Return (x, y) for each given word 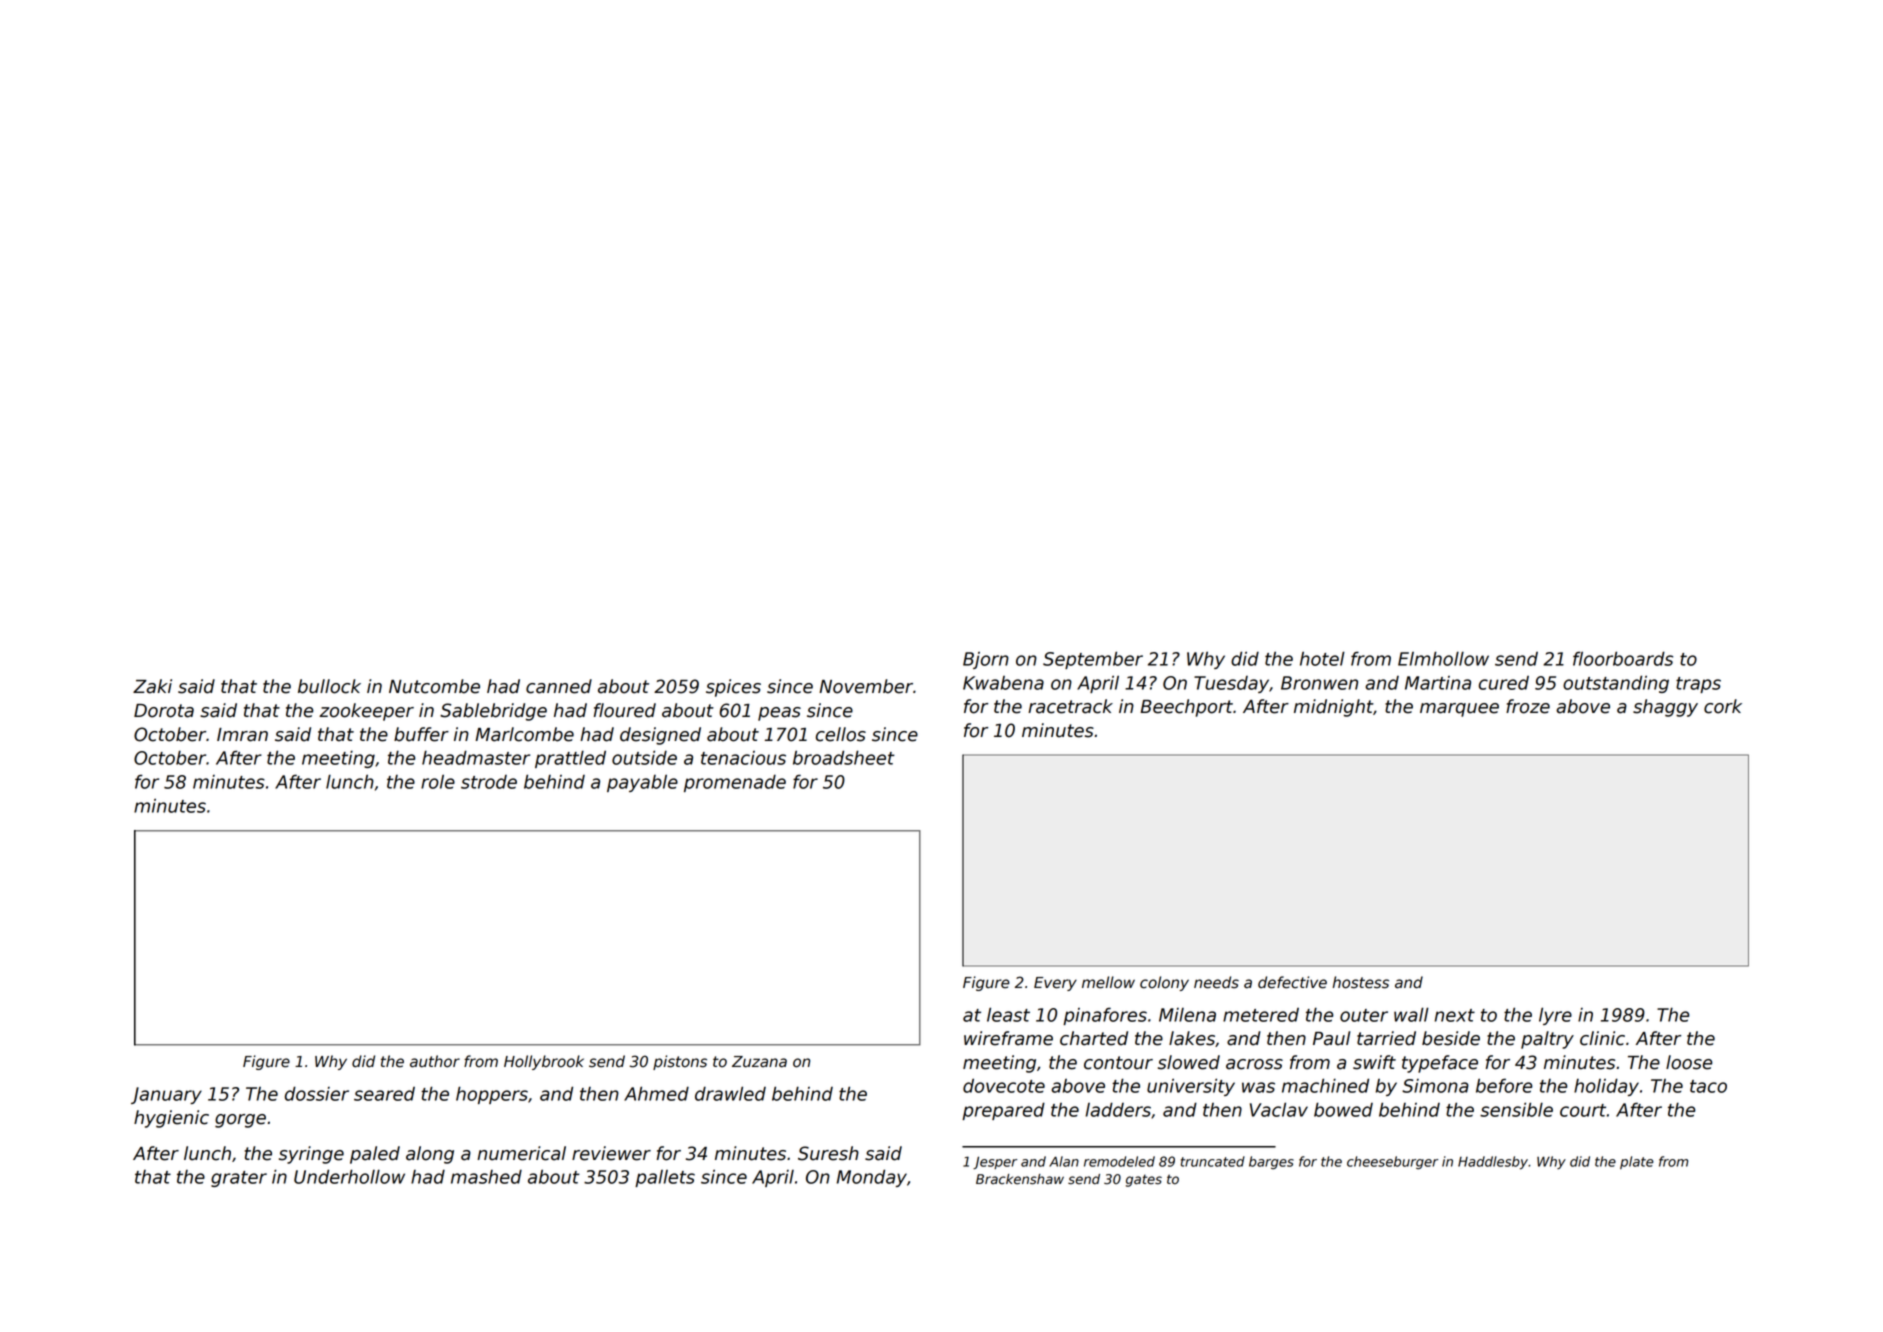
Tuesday (1231, 684)
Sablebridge (493, 712)
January (166, 1095)
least (1008, 1014)
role (438, 782)
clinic (1602, 1038)
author (435, 1061)
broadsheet (844, 757)
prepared (1003, 1111)
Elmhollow (1443, 658)
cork (1723, 706)
